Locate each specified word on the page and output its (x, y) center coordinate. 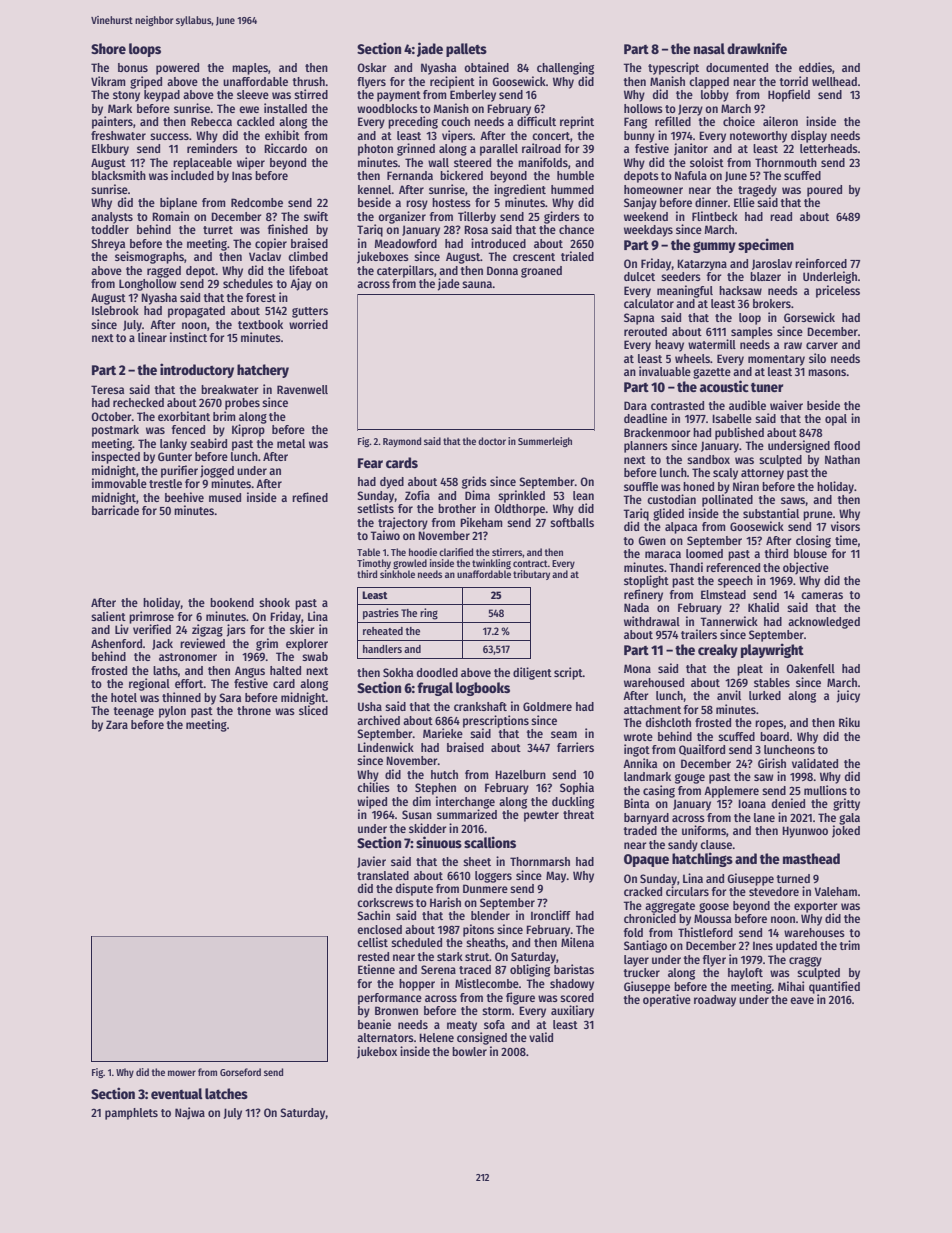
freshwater (118, 135)
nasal (709, 48)
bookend (232, 602)
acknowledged (824, 623)
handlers (382, 649)
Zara (117, 724)
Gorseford (240, 1072)
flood (847, 445)
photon (375, 150)
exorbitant (184, 416)
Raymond (402, 442)
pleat (750, 670)
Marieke (443, 733)
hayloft (745, 974)
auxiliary (572, 1011)
